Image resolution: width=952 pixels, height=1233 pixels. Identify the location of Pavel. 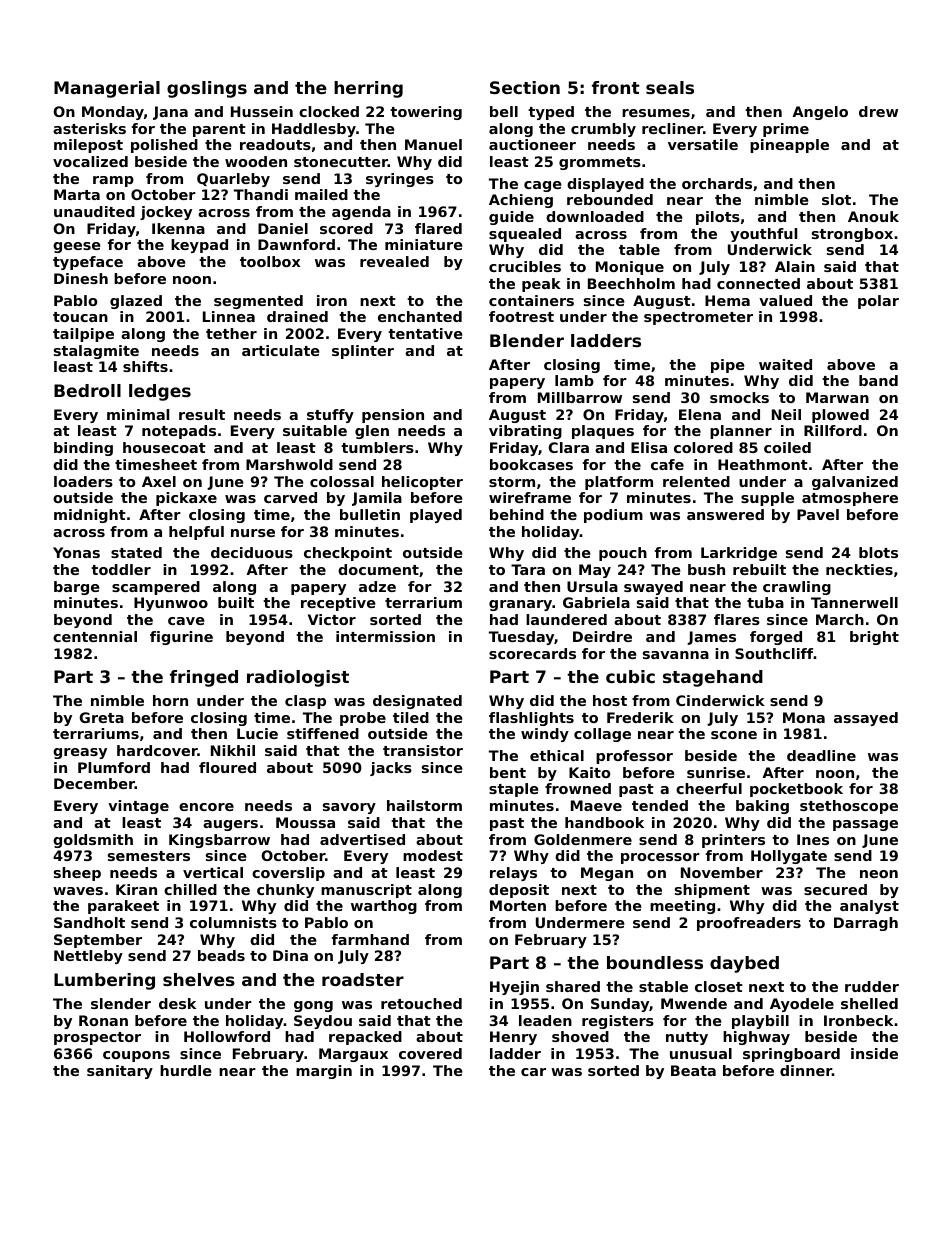
(818, 514).
